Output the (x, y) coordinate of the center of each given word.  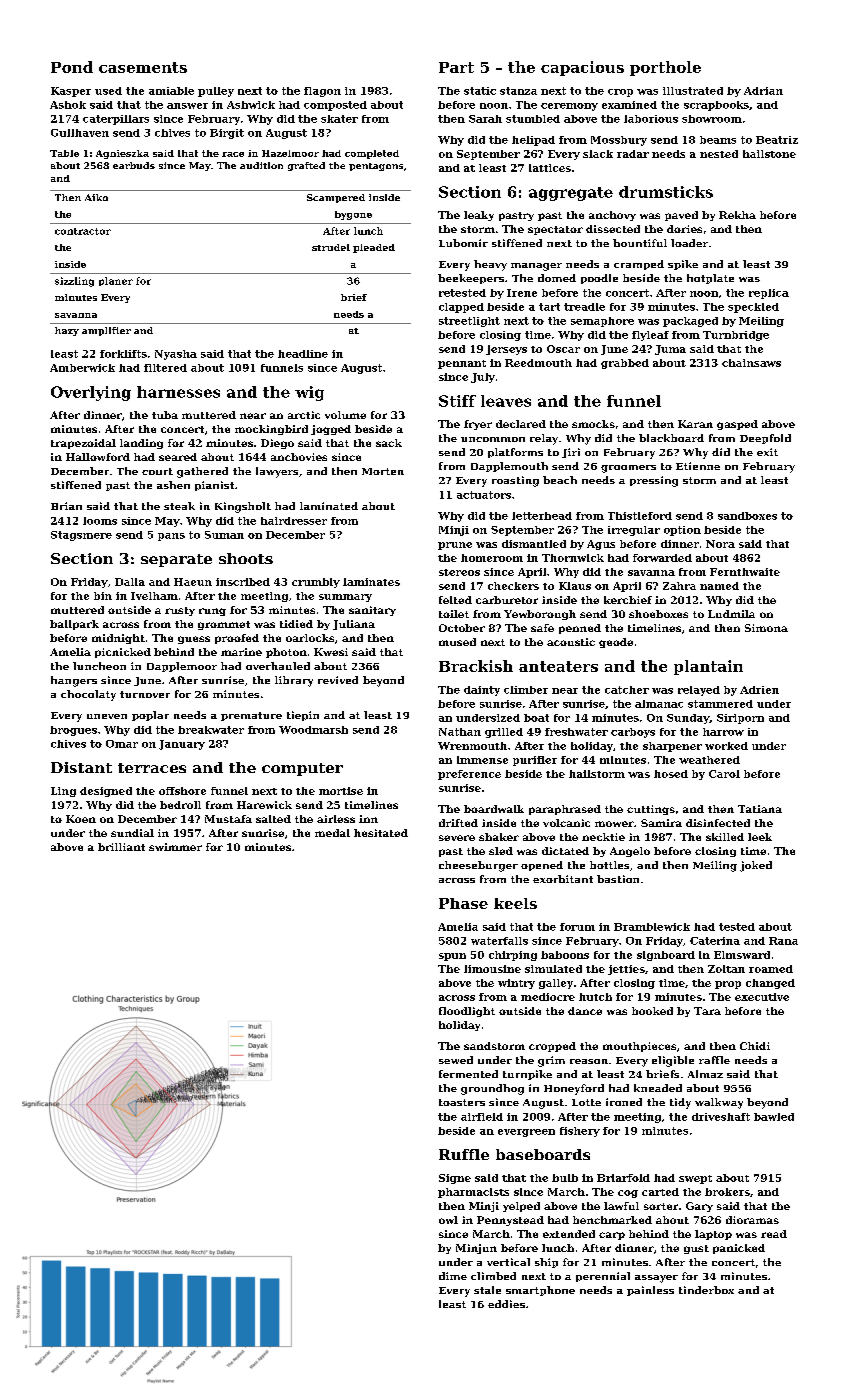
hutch (595, 997)
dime (453, 1276)
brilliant (121, 847)
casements (143, 67)
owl (448, 1220)
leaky (479, 216)
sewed (456, 1060)
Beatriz (777, 140)
